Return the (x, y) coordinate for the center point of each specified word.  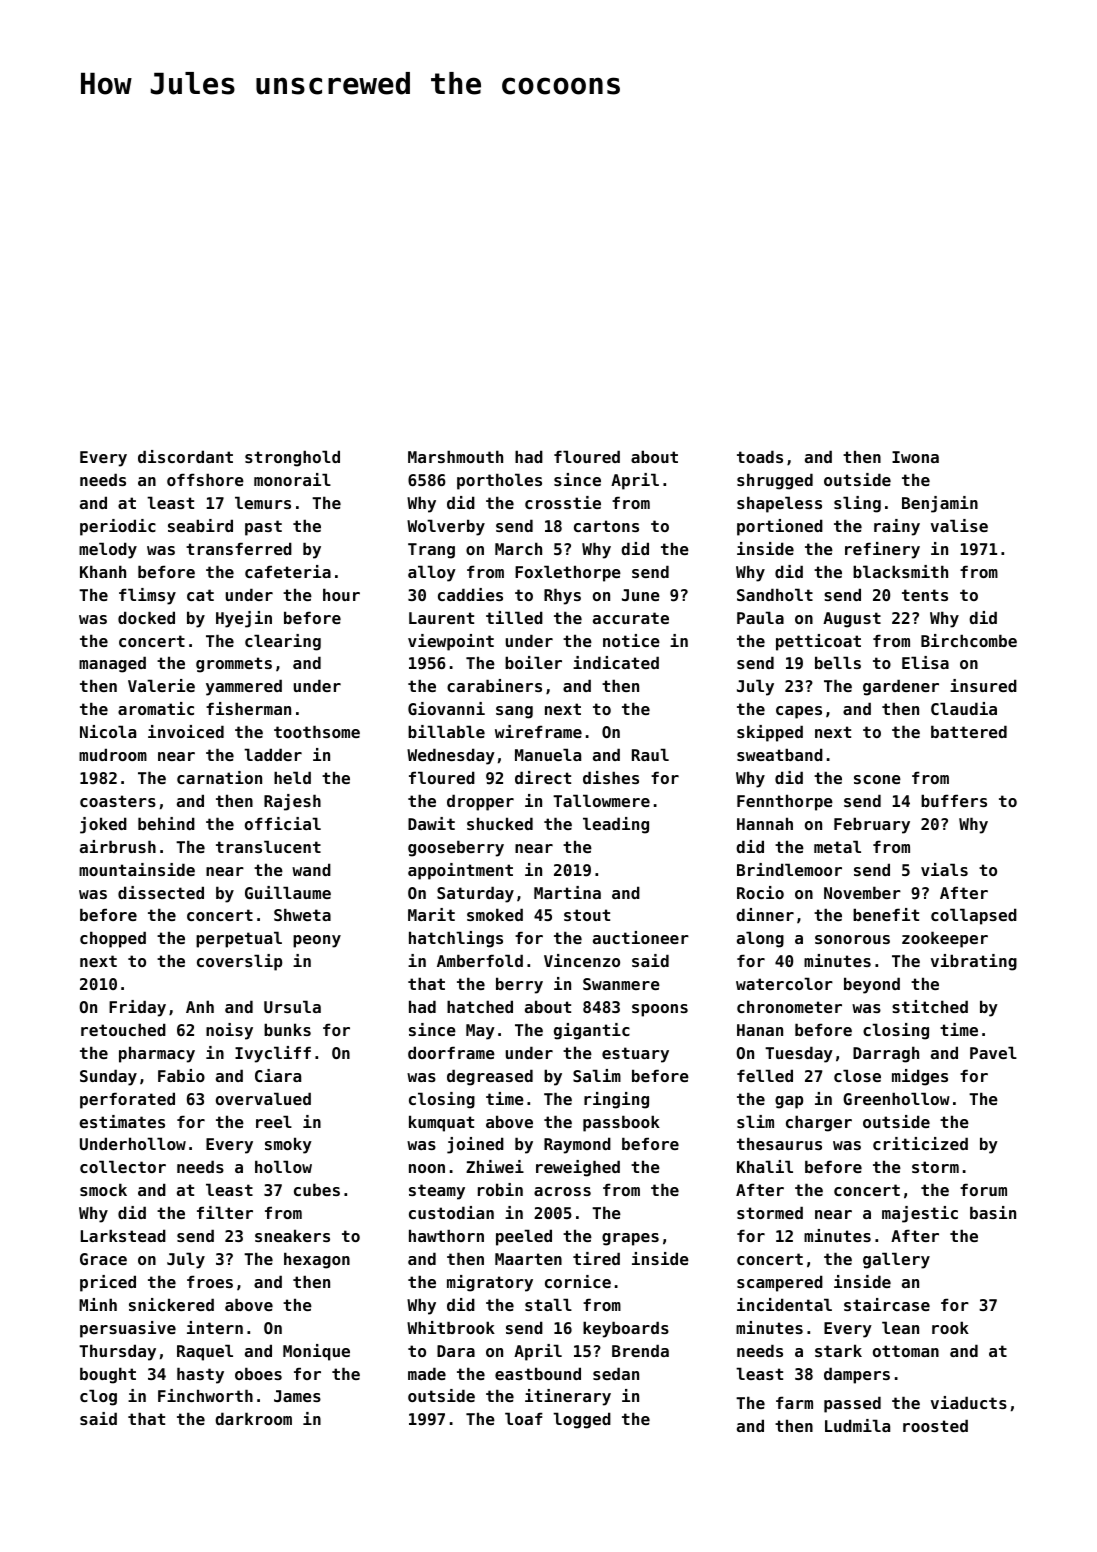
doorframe (451, 1052)
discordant (185, 456)
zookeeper (945, 939)
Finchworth (205, 1395)
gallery (896, 1260)
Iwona (915, 457)
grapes (630, 1239)
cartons (606, 526)
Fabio (181, 1075)
